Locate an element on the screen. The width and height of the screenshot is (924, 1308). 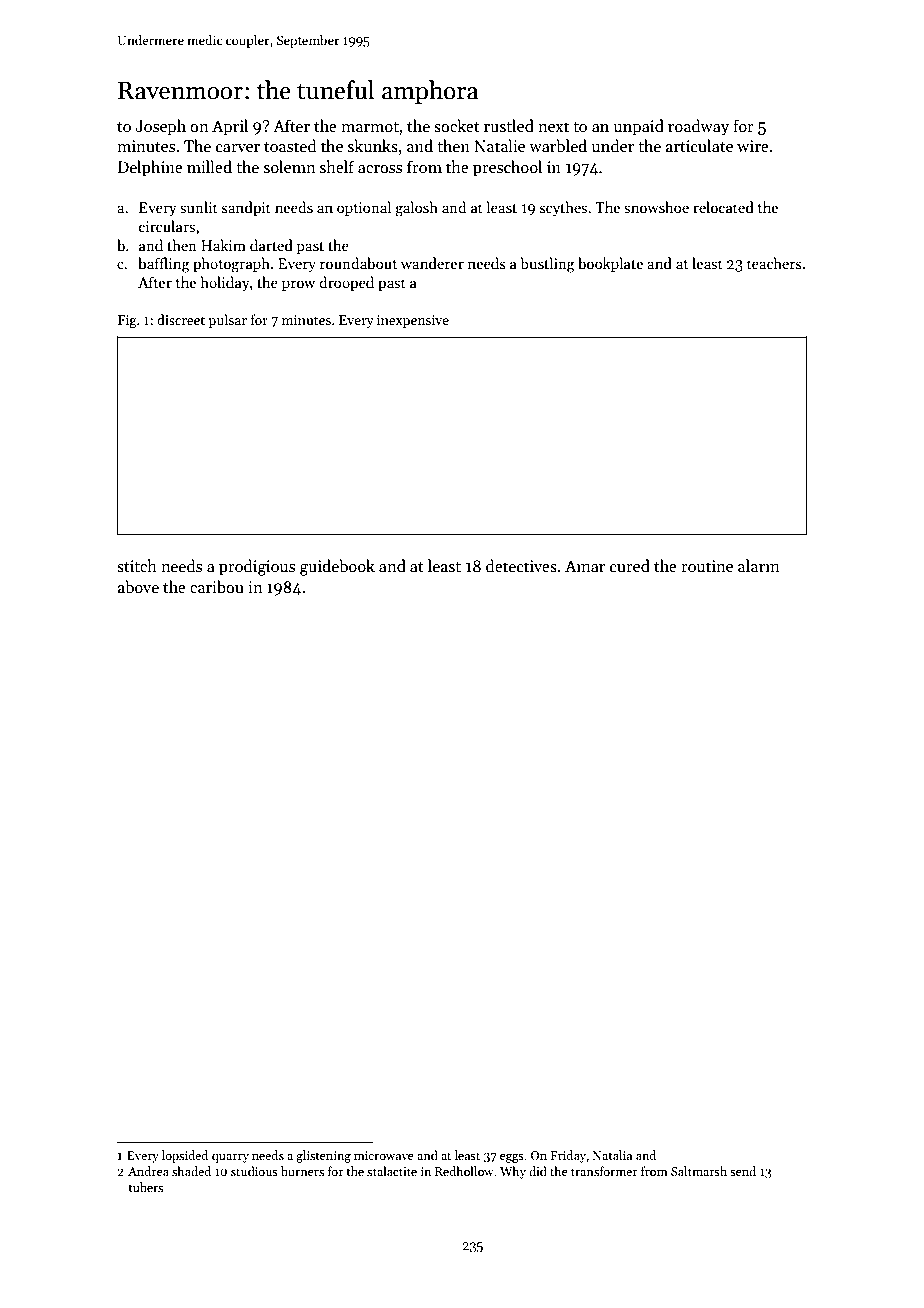
cured is located at coordinates (630, 565).
